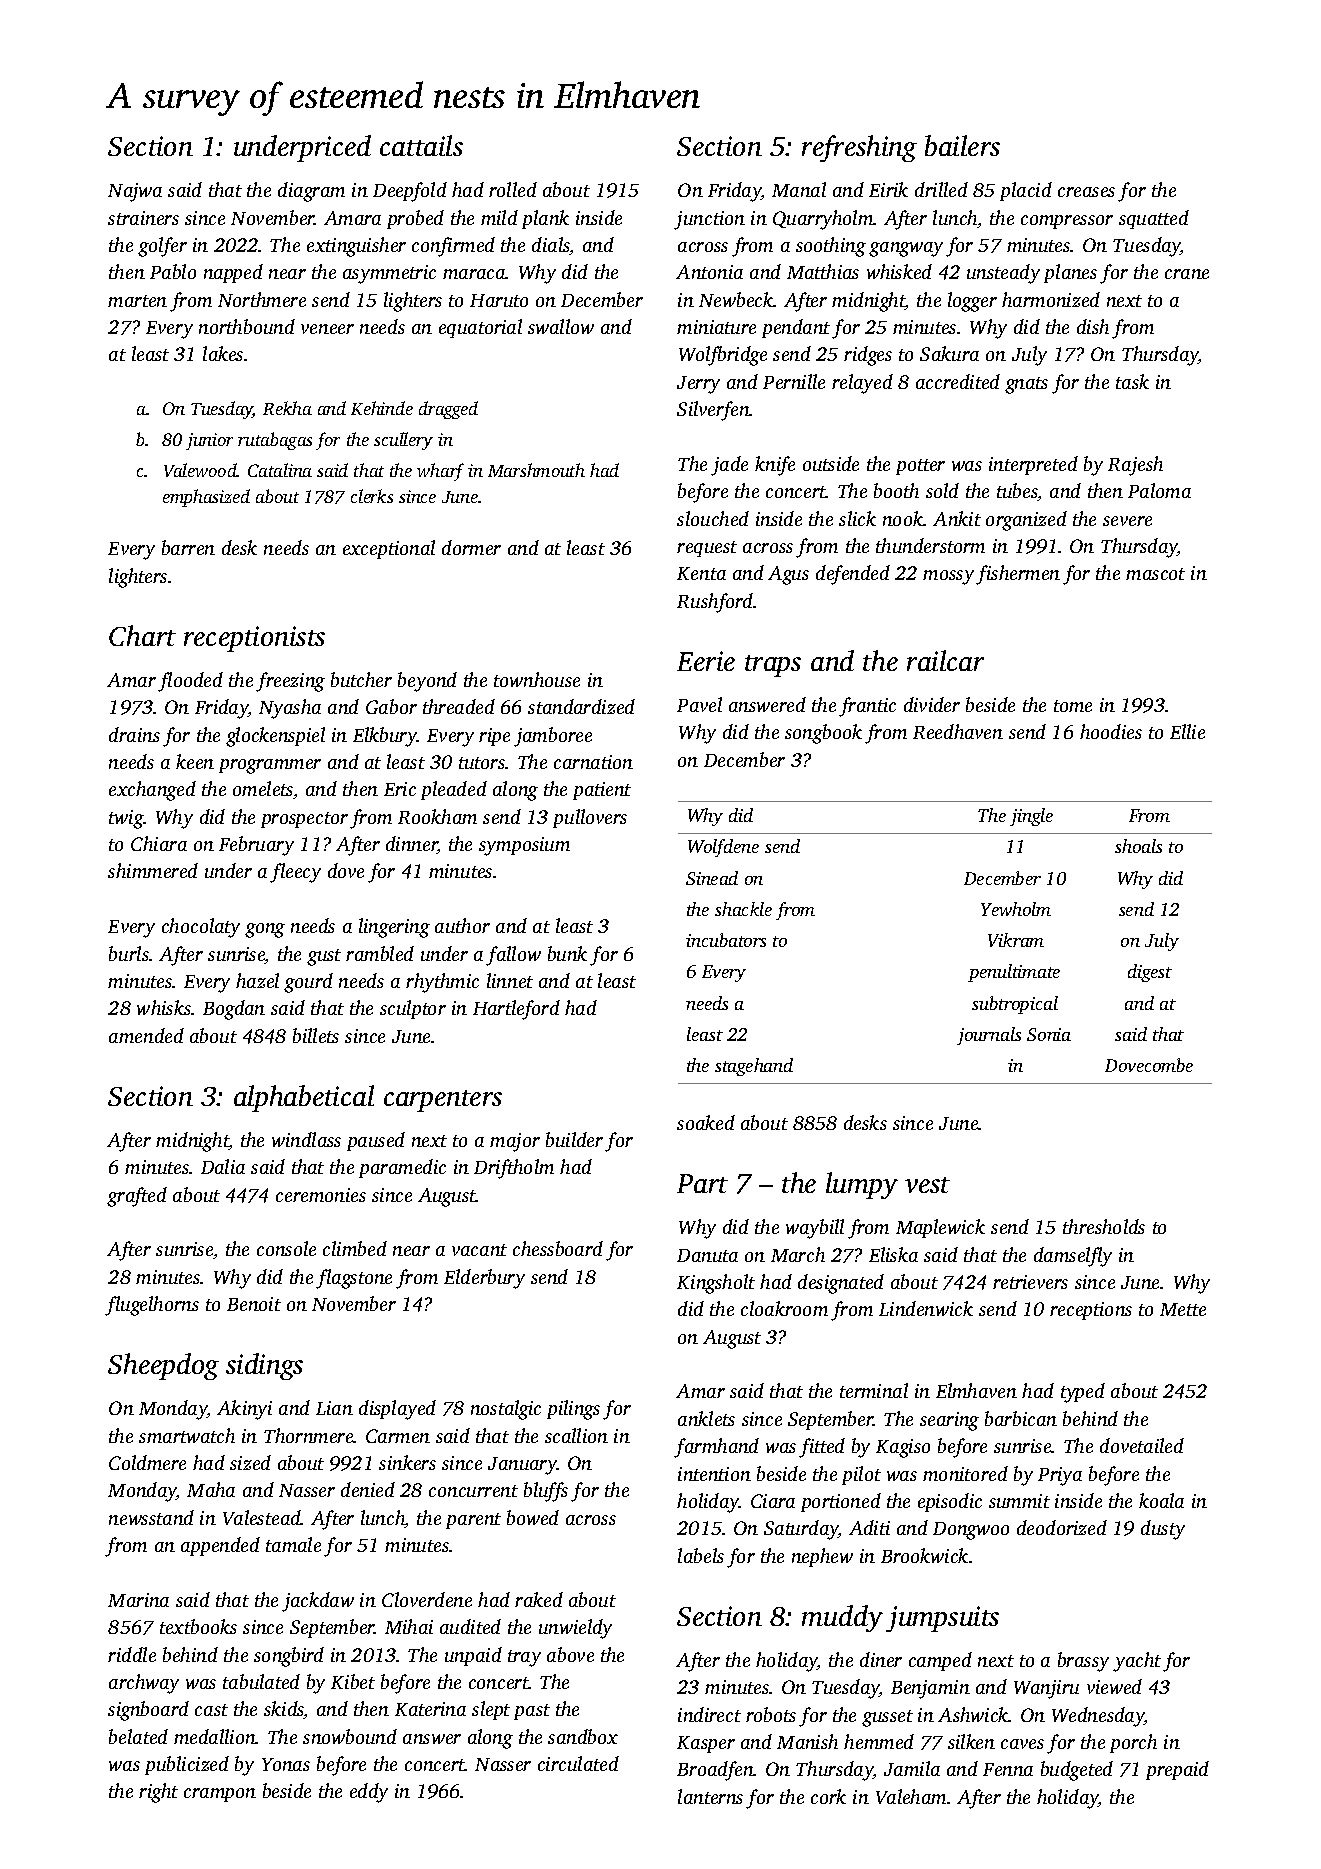 This screenshot has height=1869, width=1321. What do you see at coordinates (421, 145) in the screenshot?
I see `cattails` at bounding box center [421, 145].
